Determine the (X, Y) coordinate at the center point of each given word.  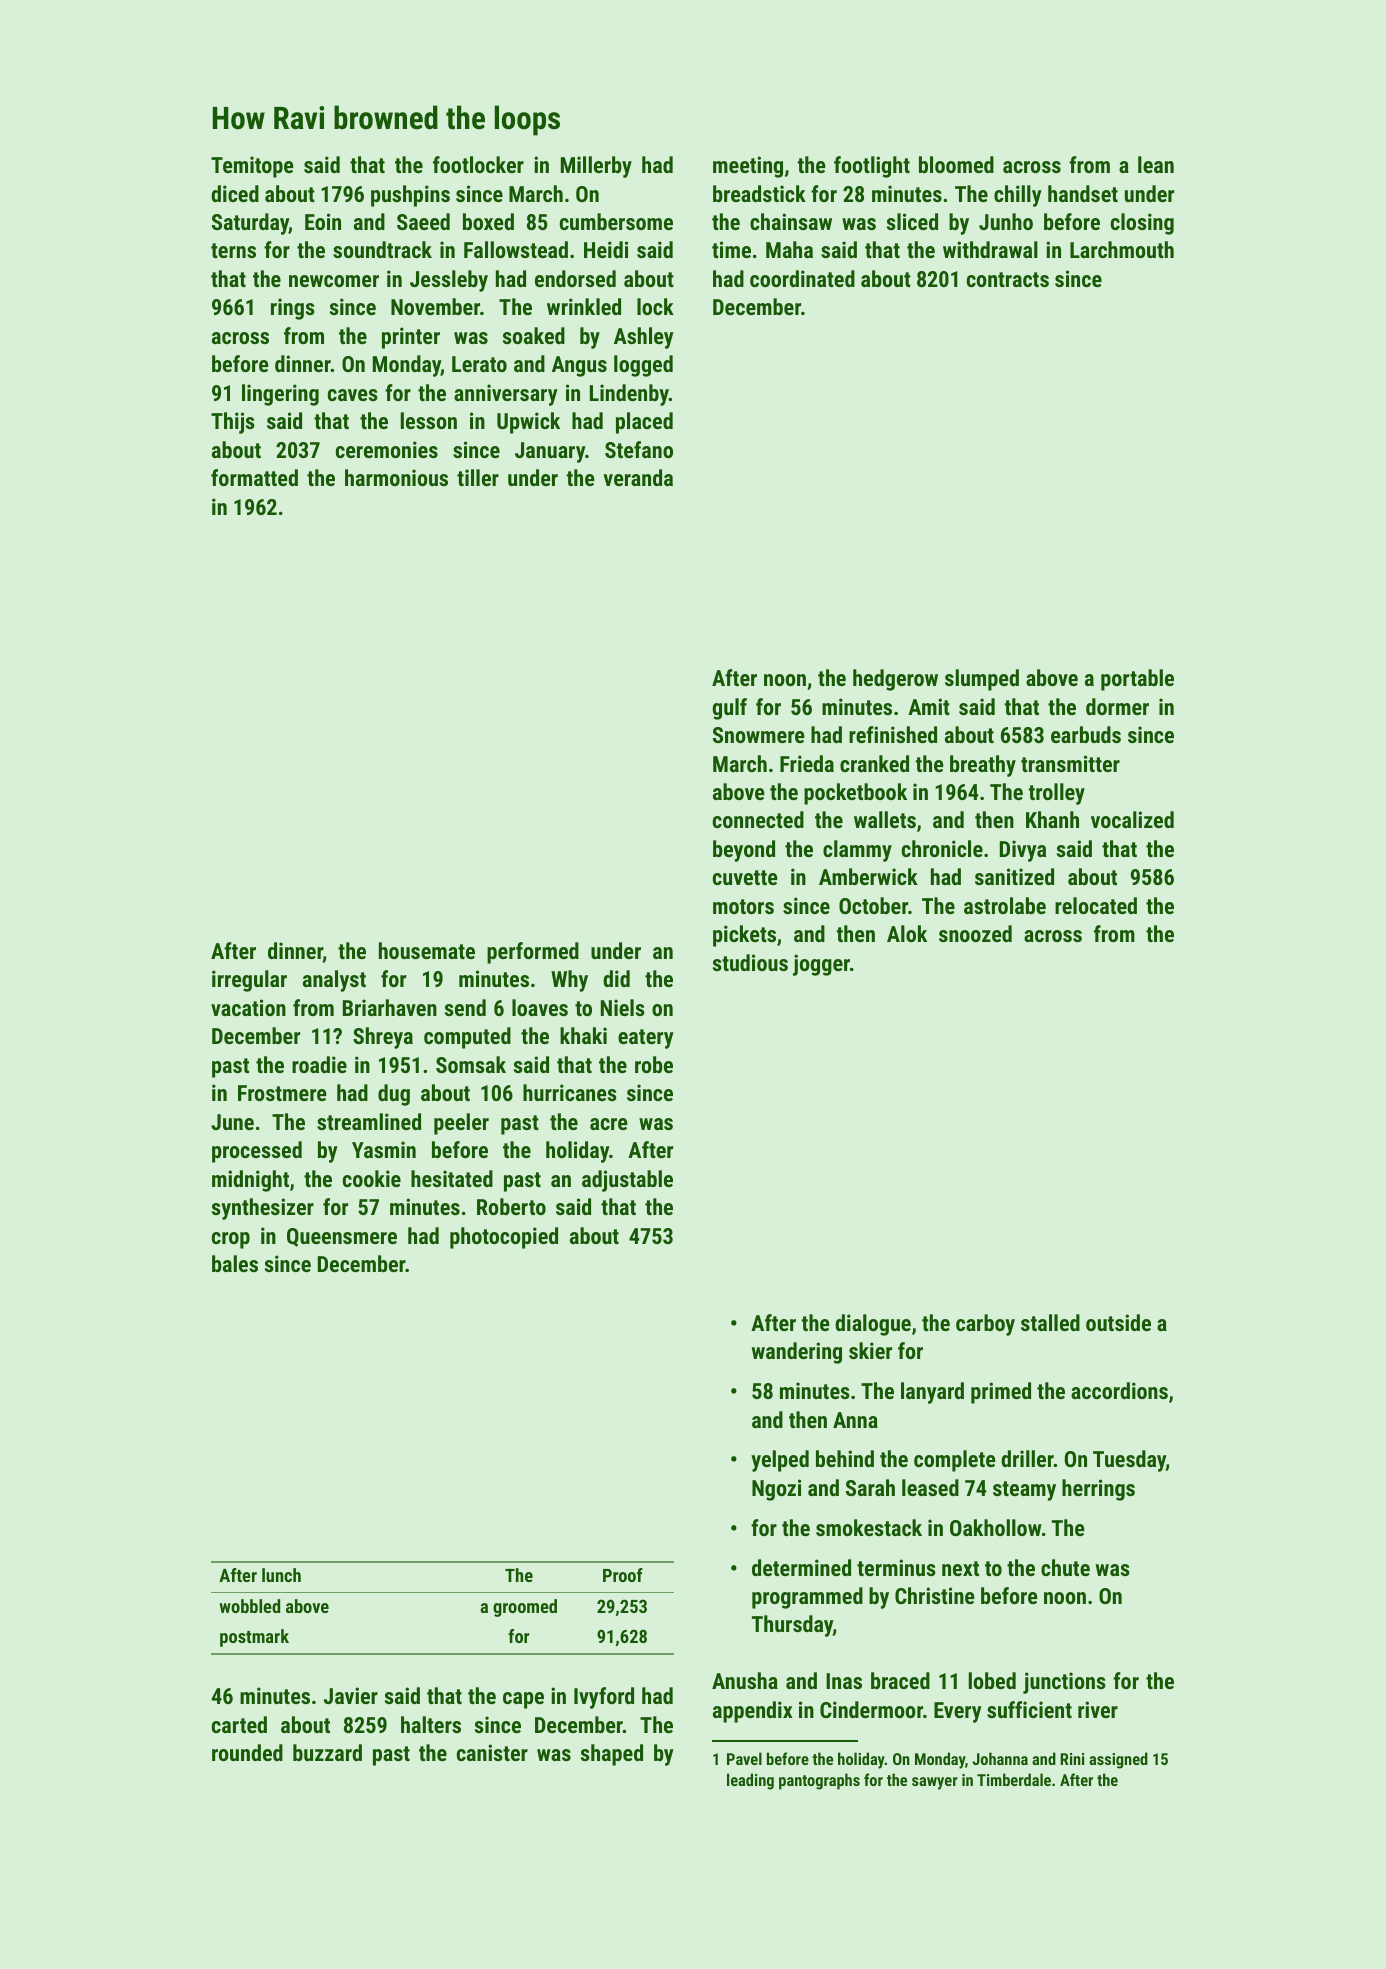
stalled (1050, 1322)
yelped (780, 1461)
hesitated (452, 1178)
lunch (281, 1575)
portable (1137, 680)
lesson (429, 420)
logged (643, 366)
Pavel (744, 1758)
